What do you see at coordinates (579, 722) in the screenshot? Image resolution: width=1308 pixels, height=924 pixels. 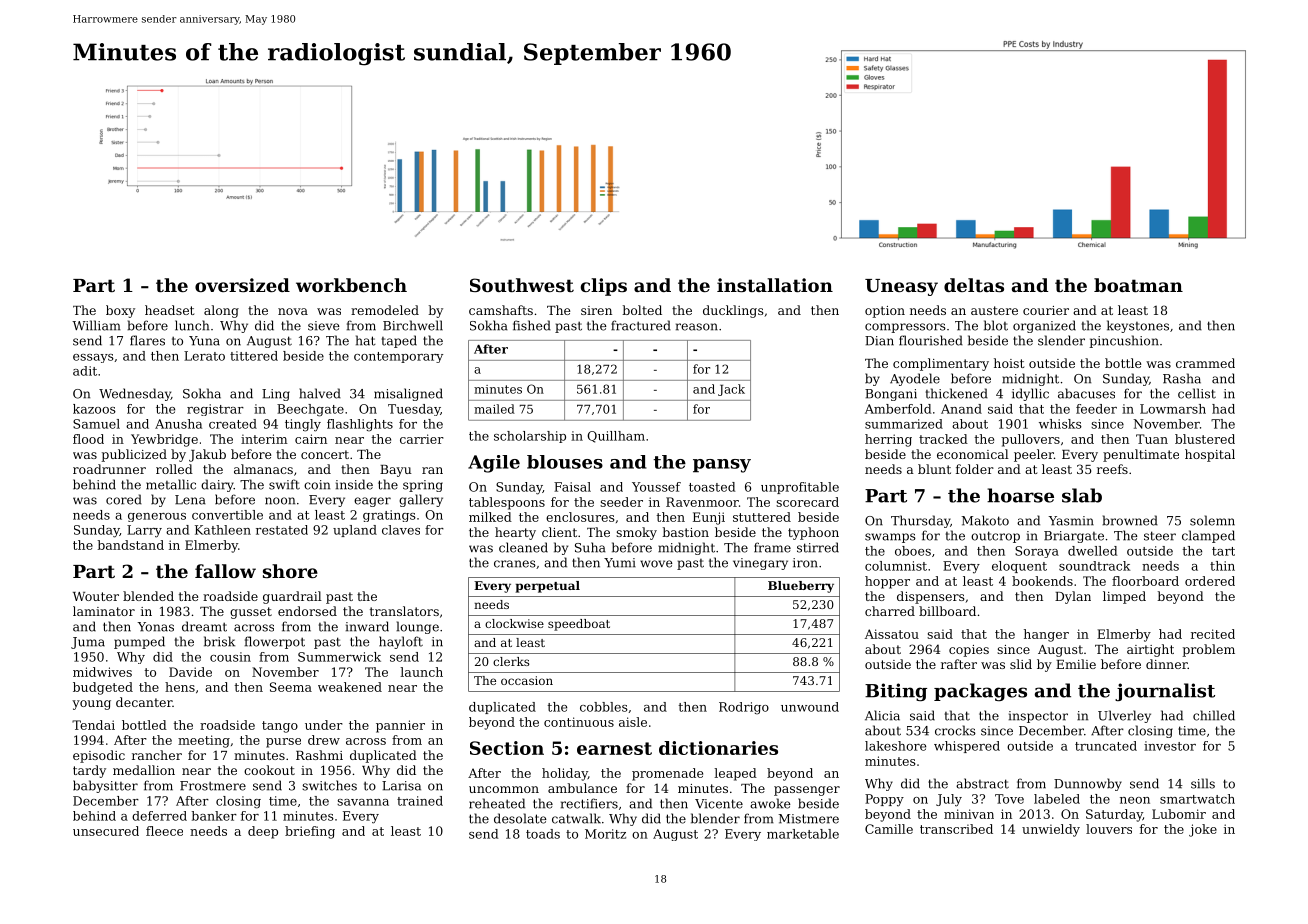 I see `continuous` at bounding box center [579, 722].
